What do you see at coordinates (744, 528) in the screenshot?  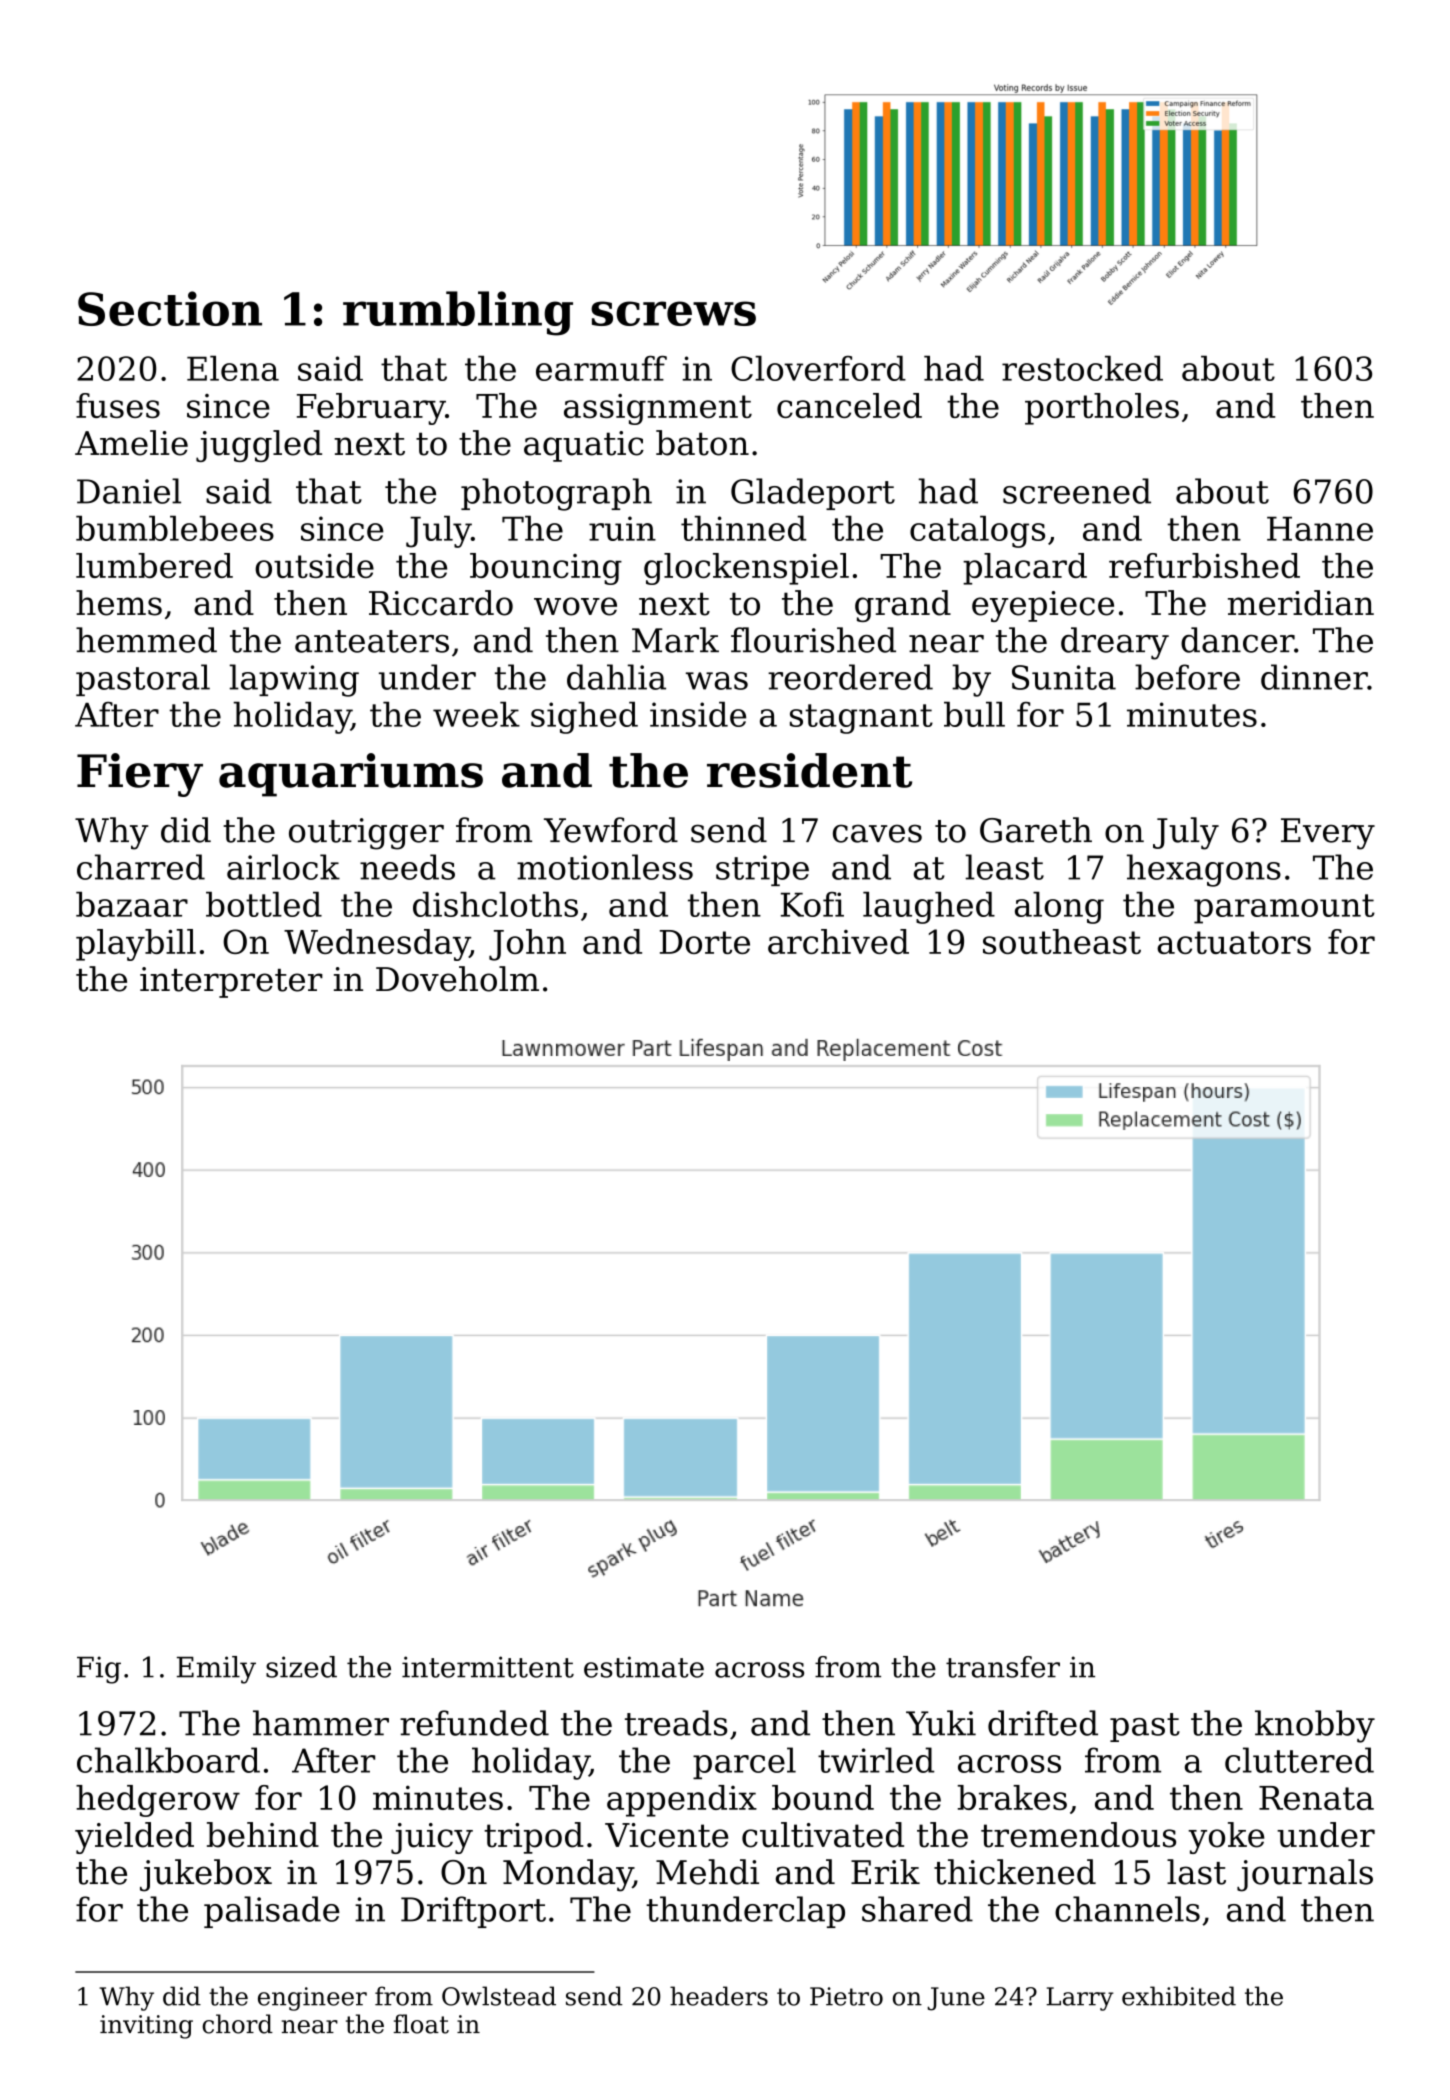 I see `thinned` at bounding box center [744, 528].
